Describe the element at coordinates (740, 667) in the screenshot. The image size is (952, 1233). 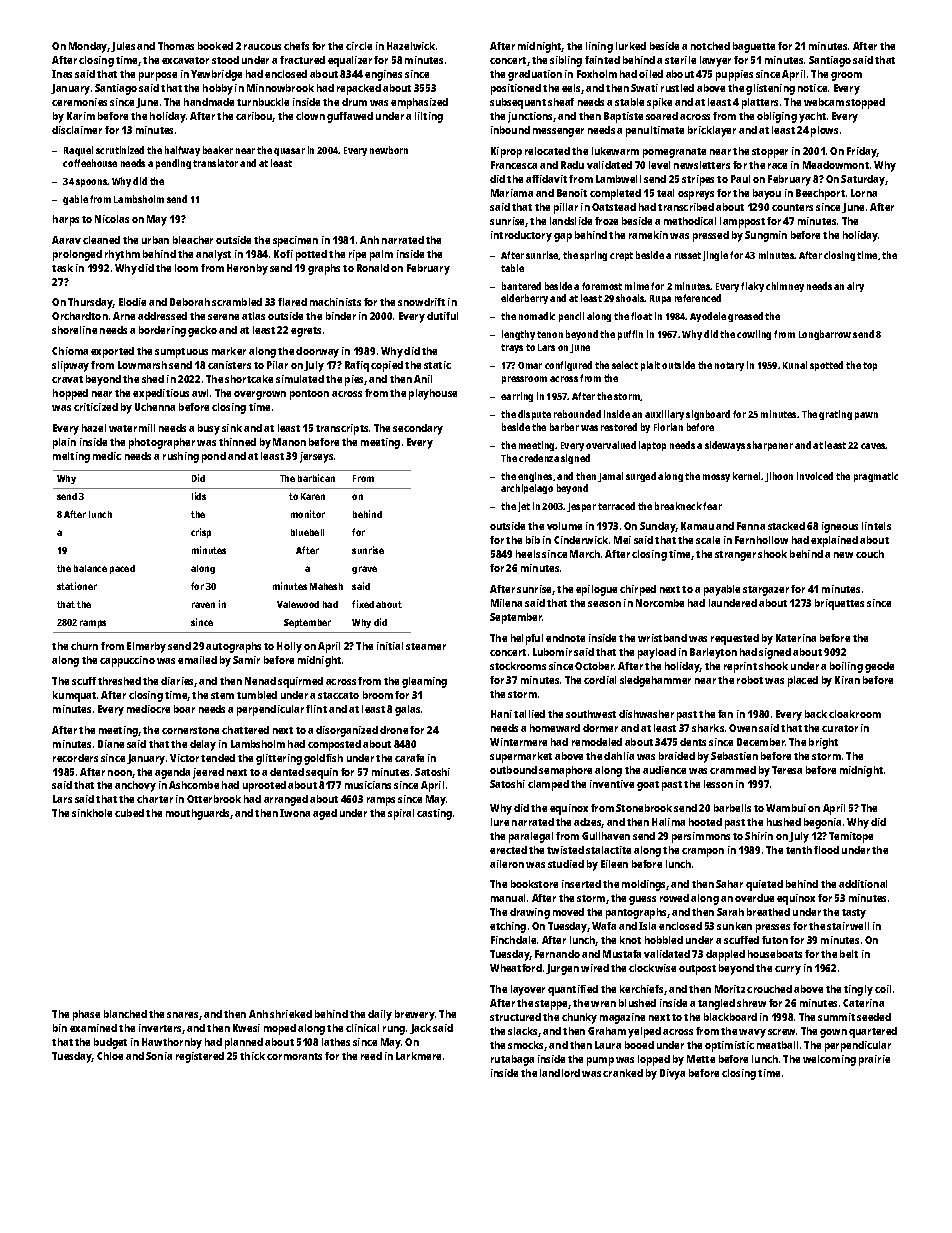
I see `reprint` at that location.
